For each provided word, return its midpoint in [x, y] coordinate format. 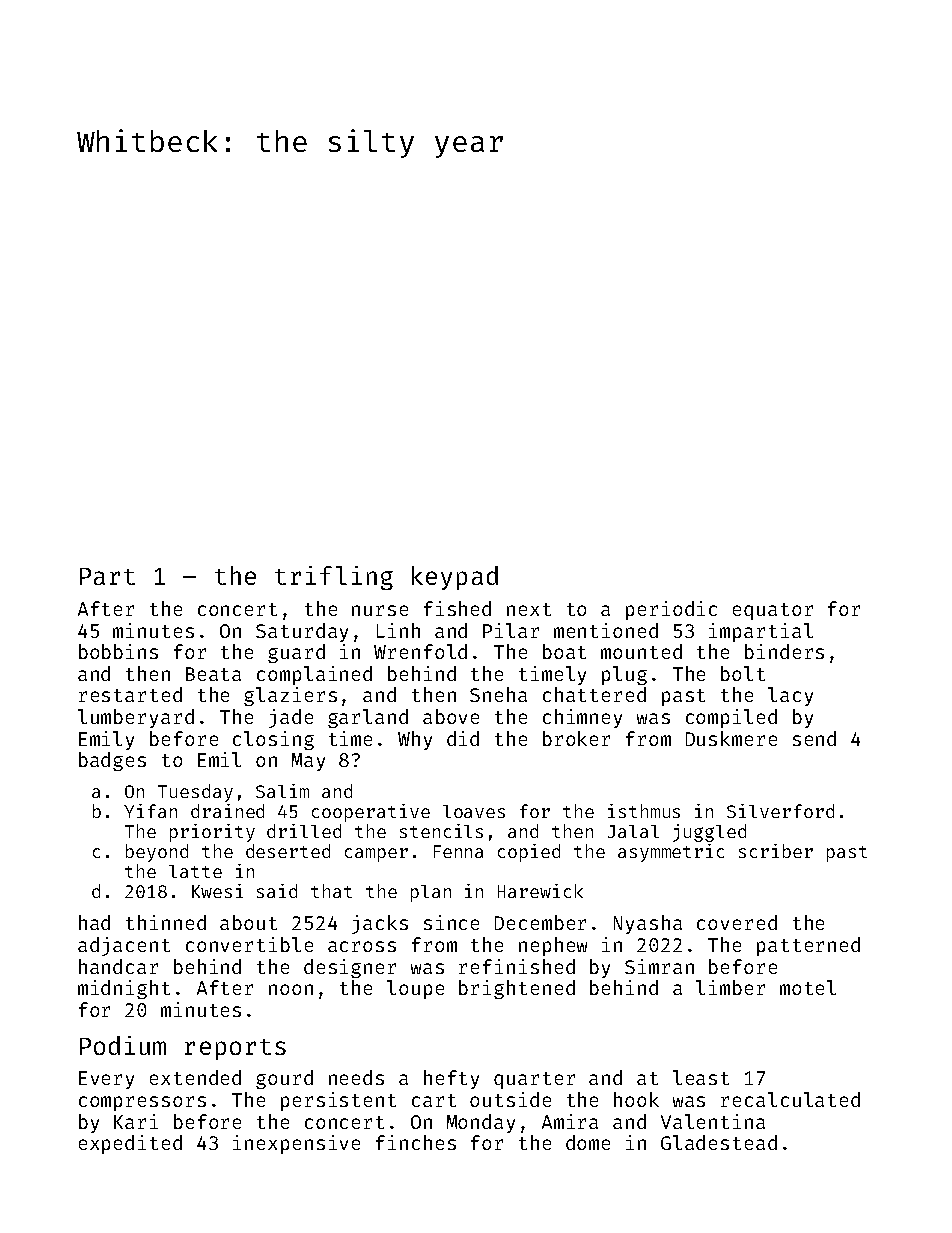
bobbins [118, 651]
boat [564, 651]
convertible [249, 944]
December [540, 922]
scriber [776, 851]
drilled [304, 831]
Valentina [713, 1121]
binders [784, 651]
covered [737, 922]
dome [588, 1142]
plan [431, 893]
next [529, 609]
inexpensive [296, 1144]
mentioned [606, 630]
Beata [213, 674]
